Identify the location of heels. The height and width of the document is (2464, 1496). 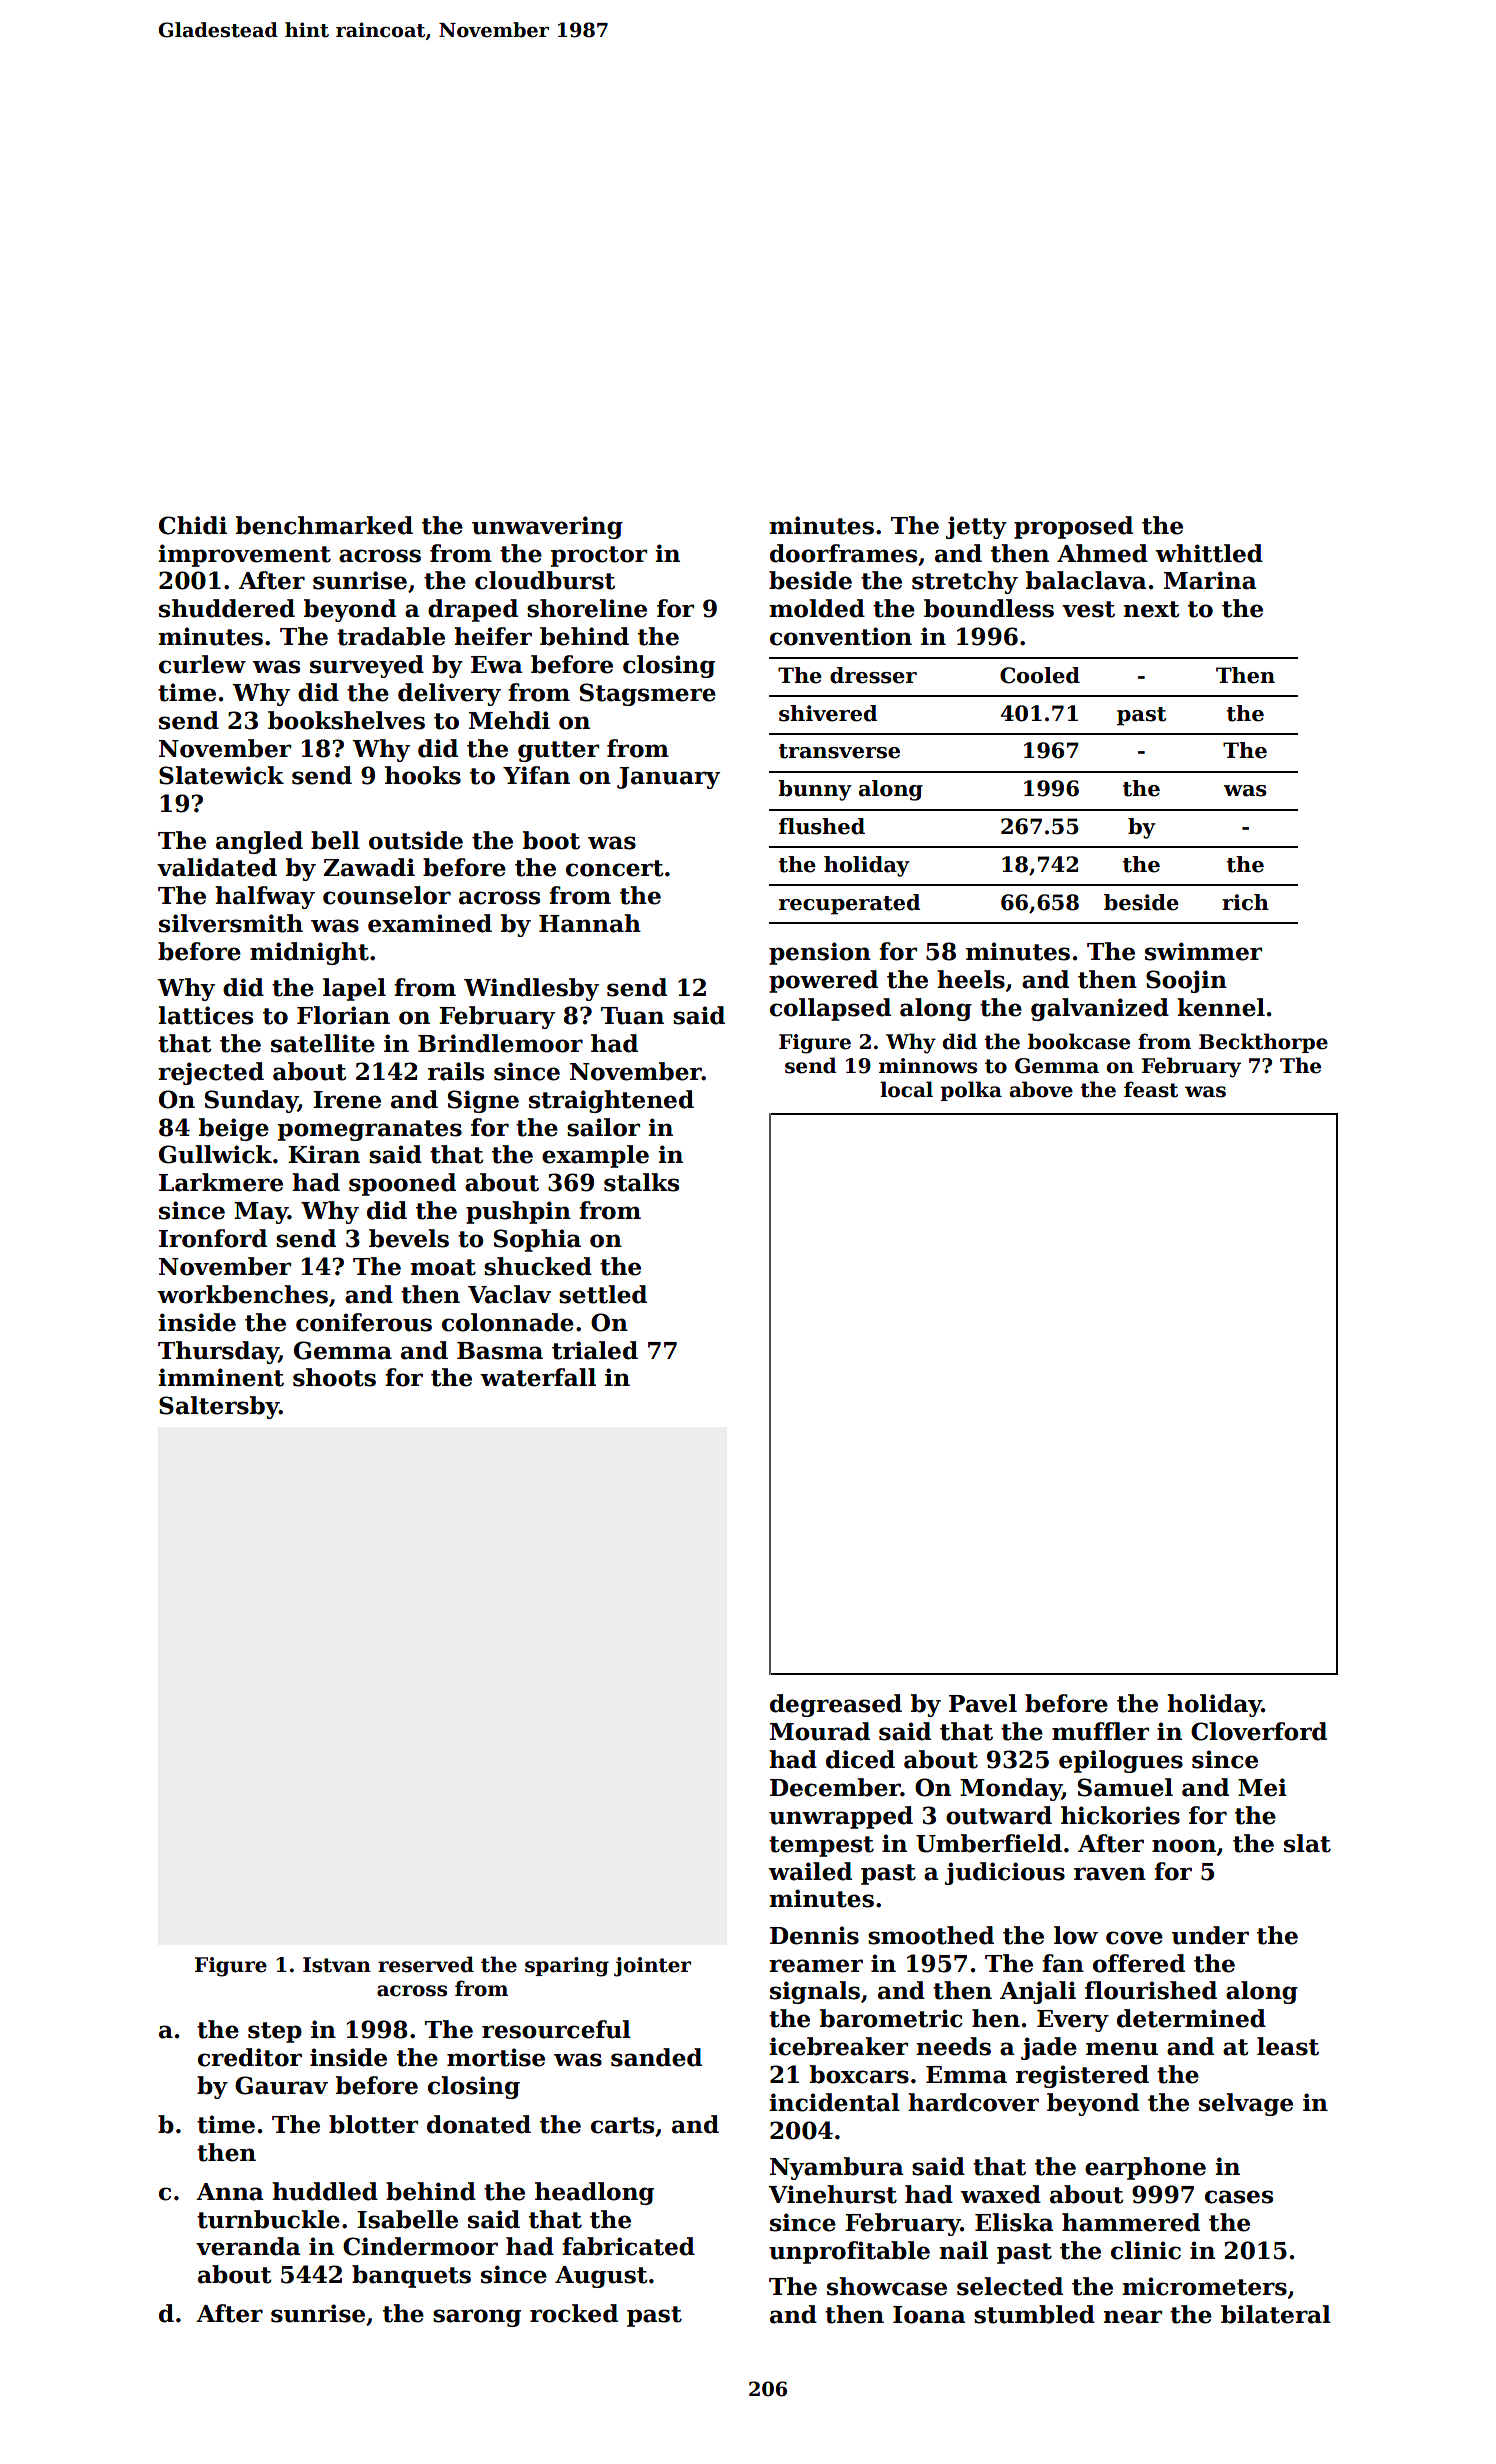
(971, 979).
